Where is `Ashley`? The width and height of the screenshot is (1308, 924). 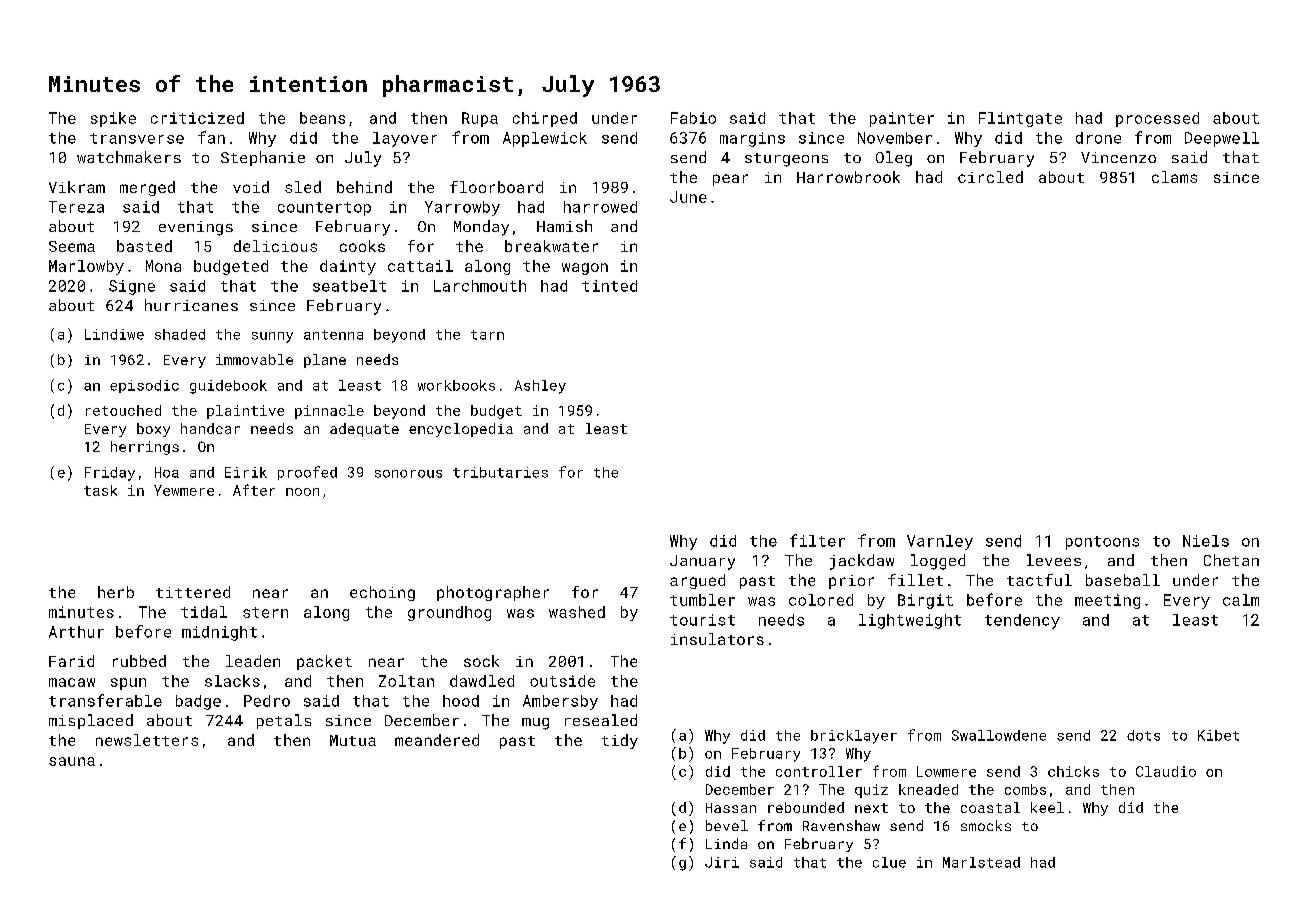
Ashley is located at coordinates (540, 387).
